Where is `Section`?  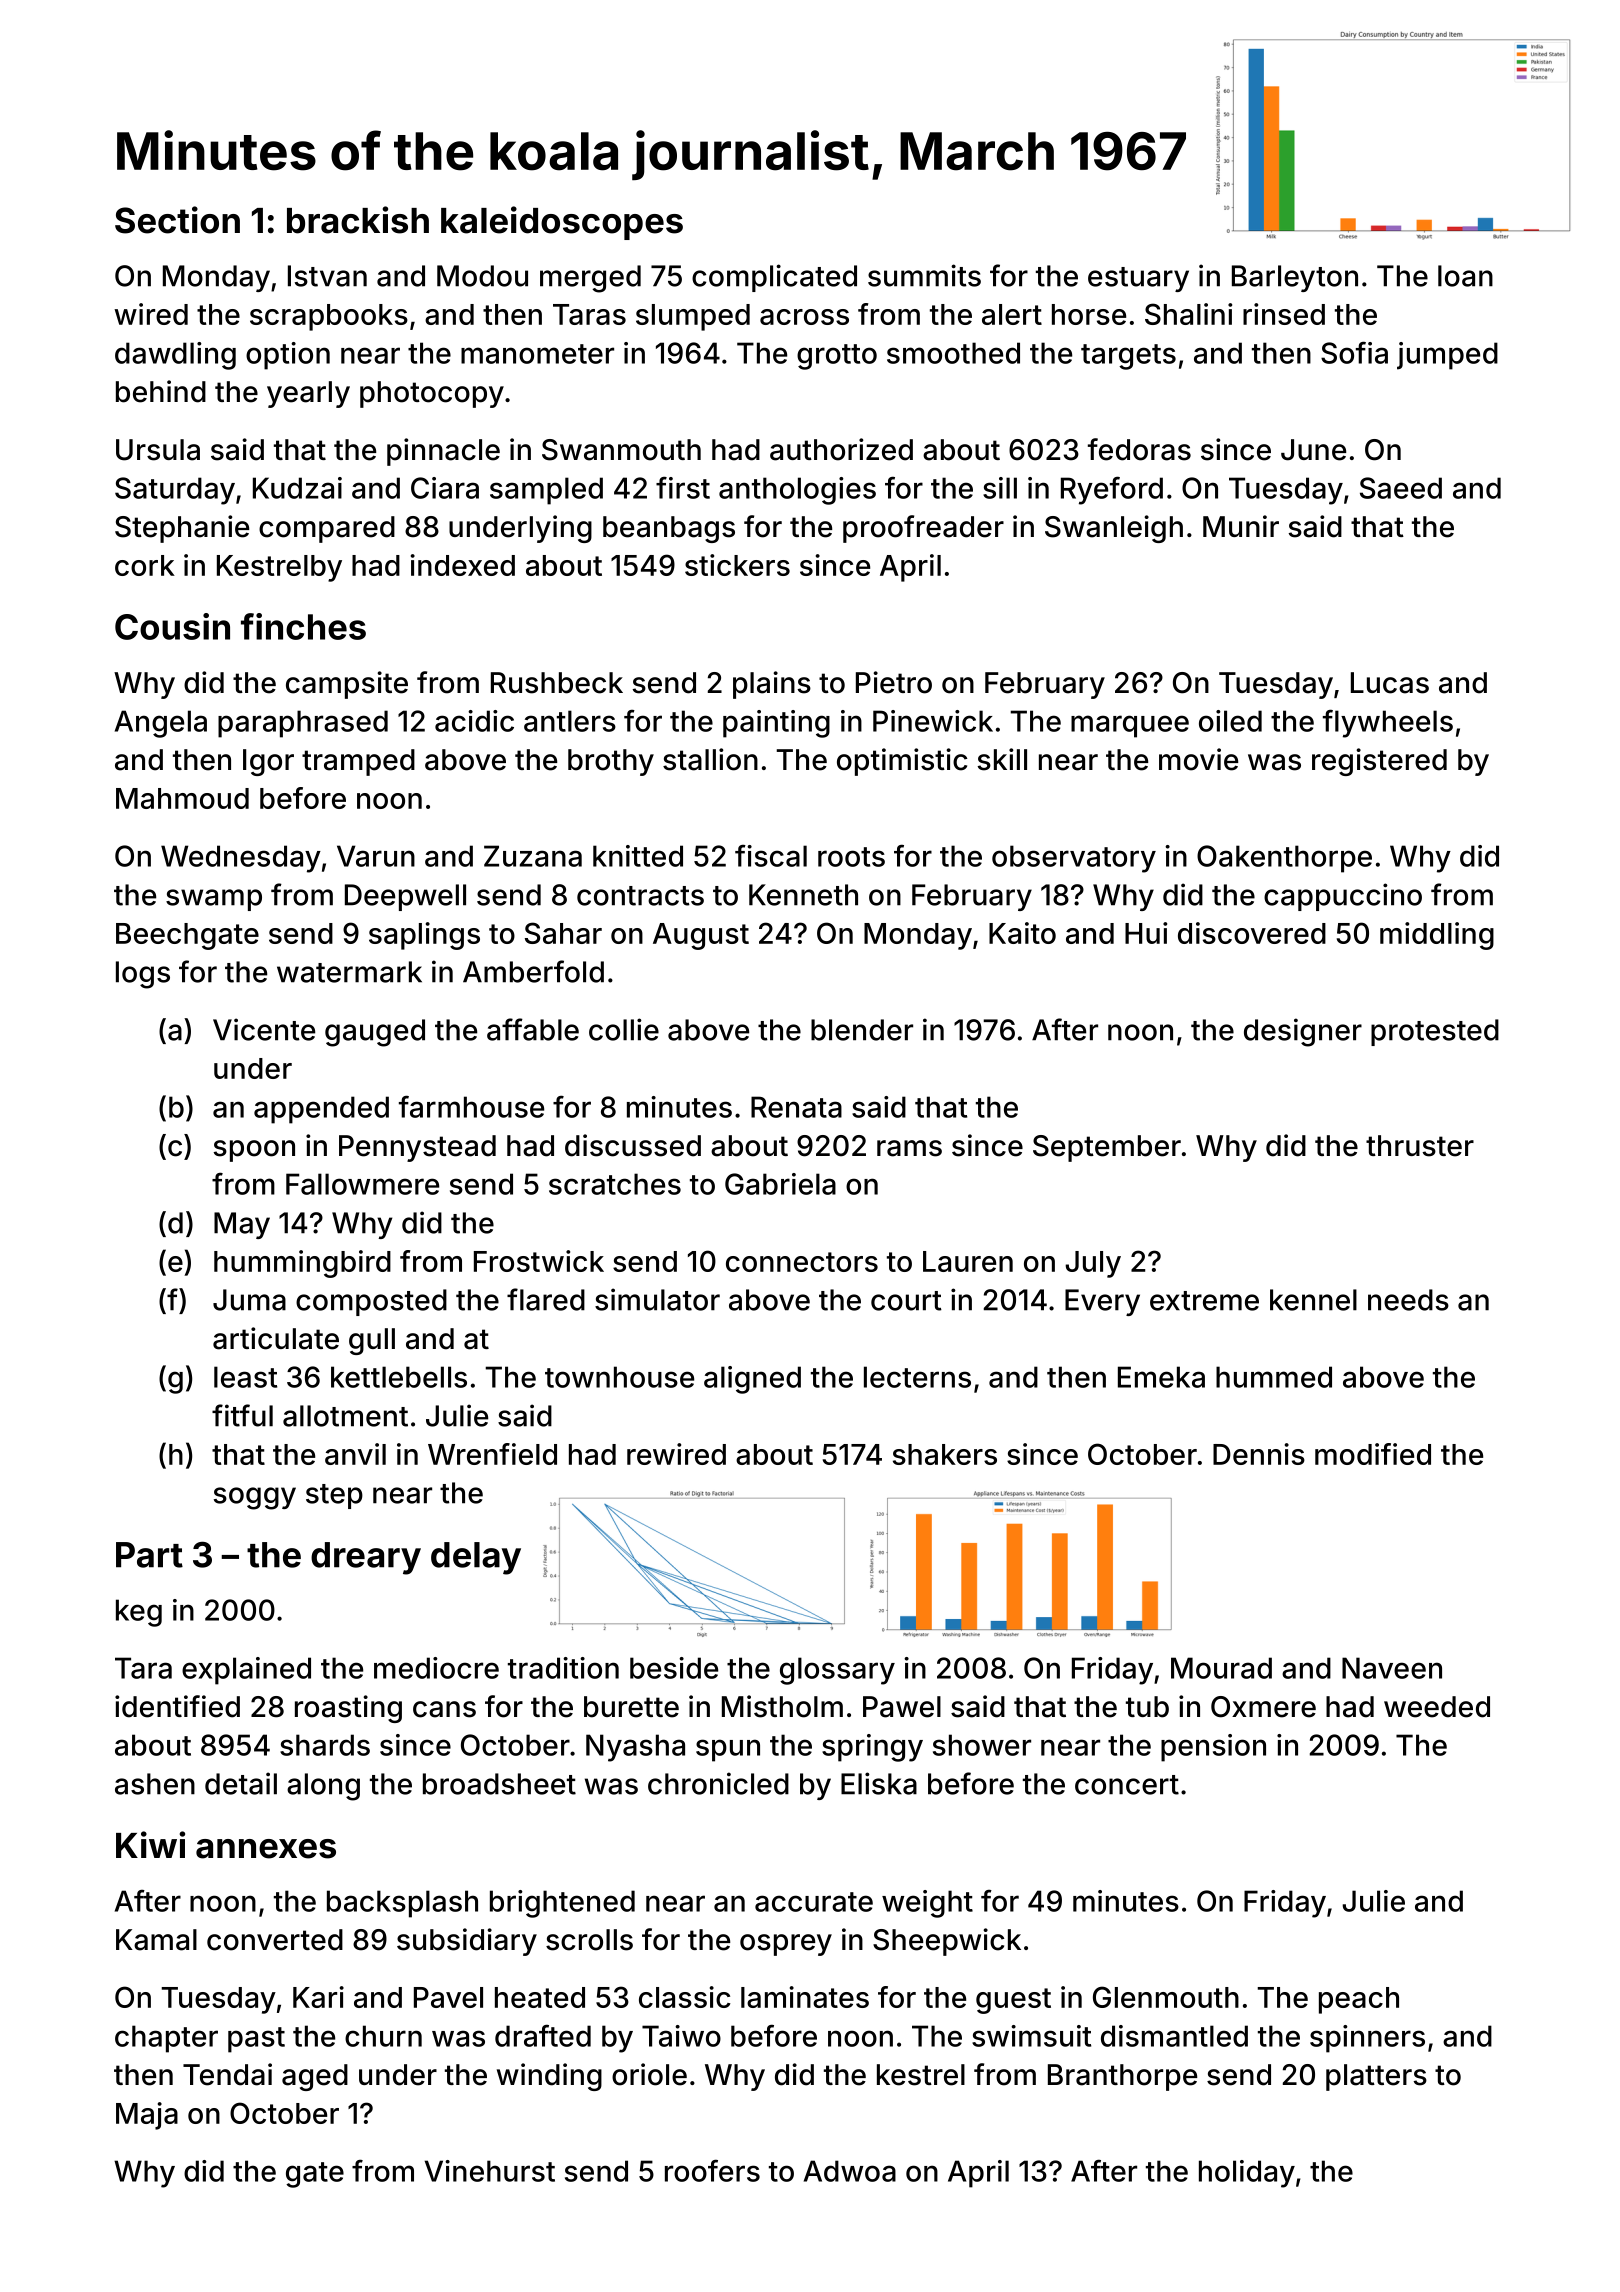
Section is located at coordinates (177, 220).
